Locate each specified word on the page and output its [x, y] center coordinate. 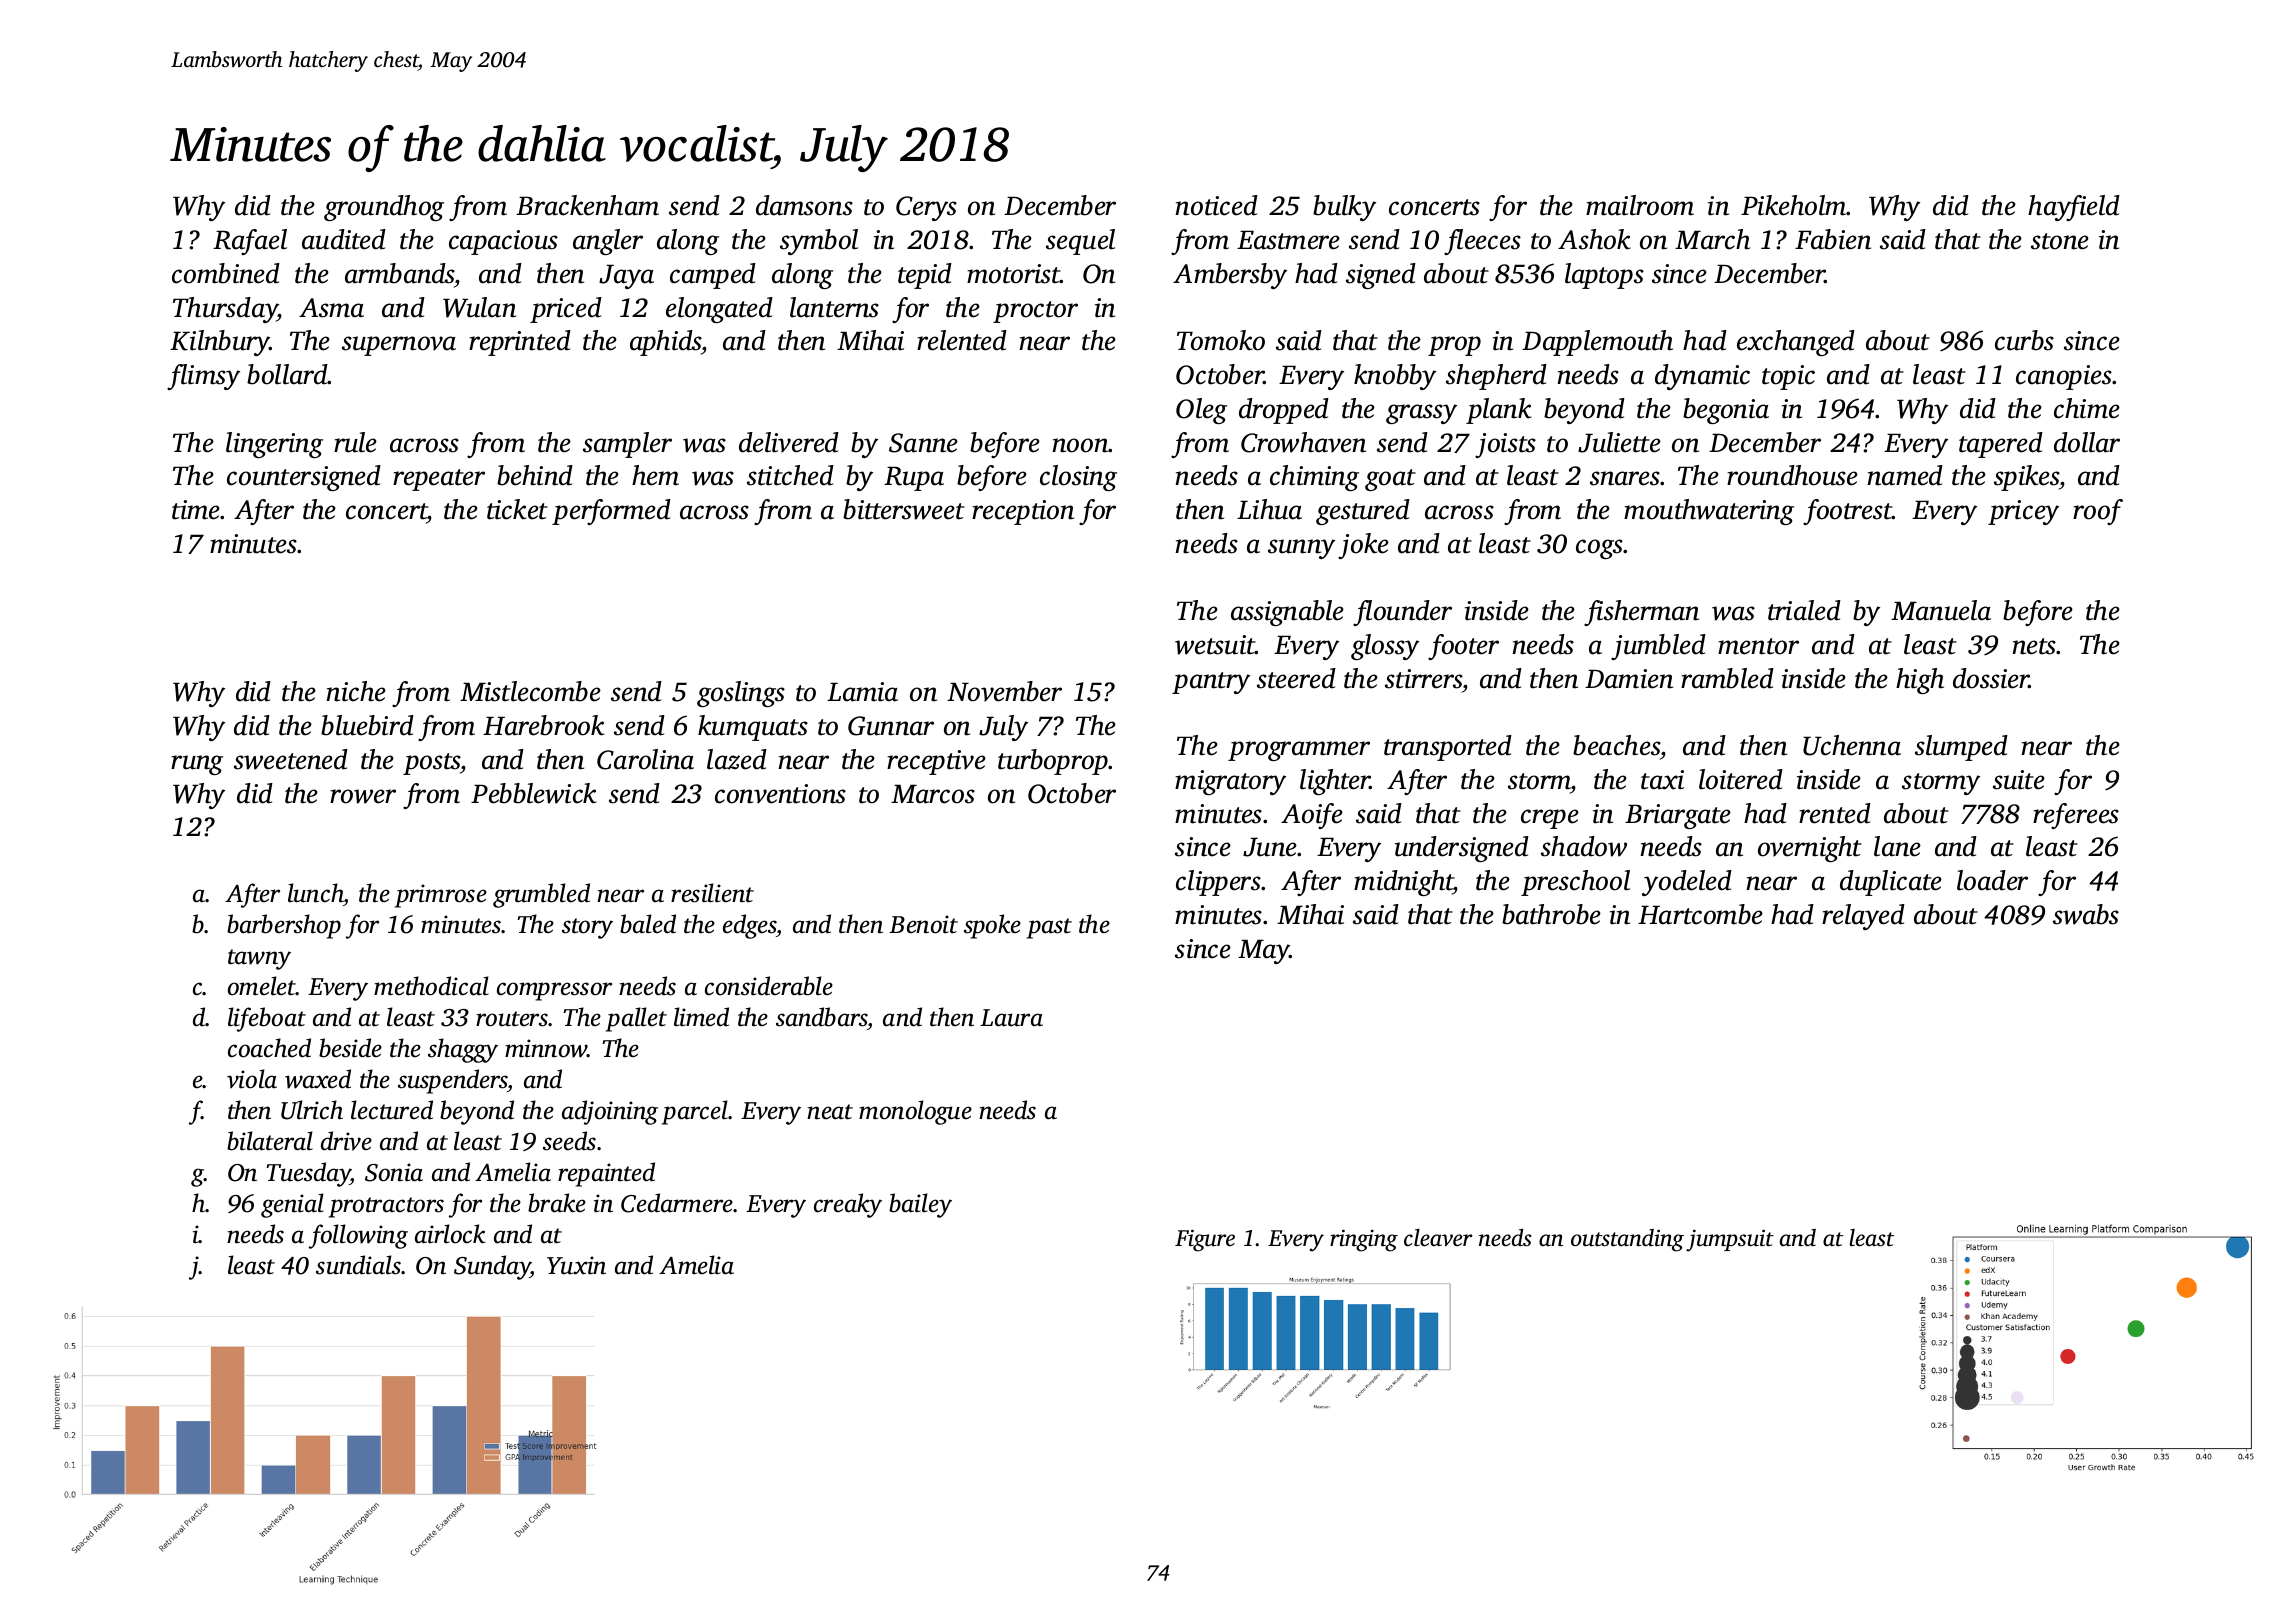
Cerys [926, 208]
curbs [2024, 340]
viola [252, 1079]
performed [611, 512]
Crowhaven [1303, 442]
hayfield [2074, 208]
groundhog [384, 208]
